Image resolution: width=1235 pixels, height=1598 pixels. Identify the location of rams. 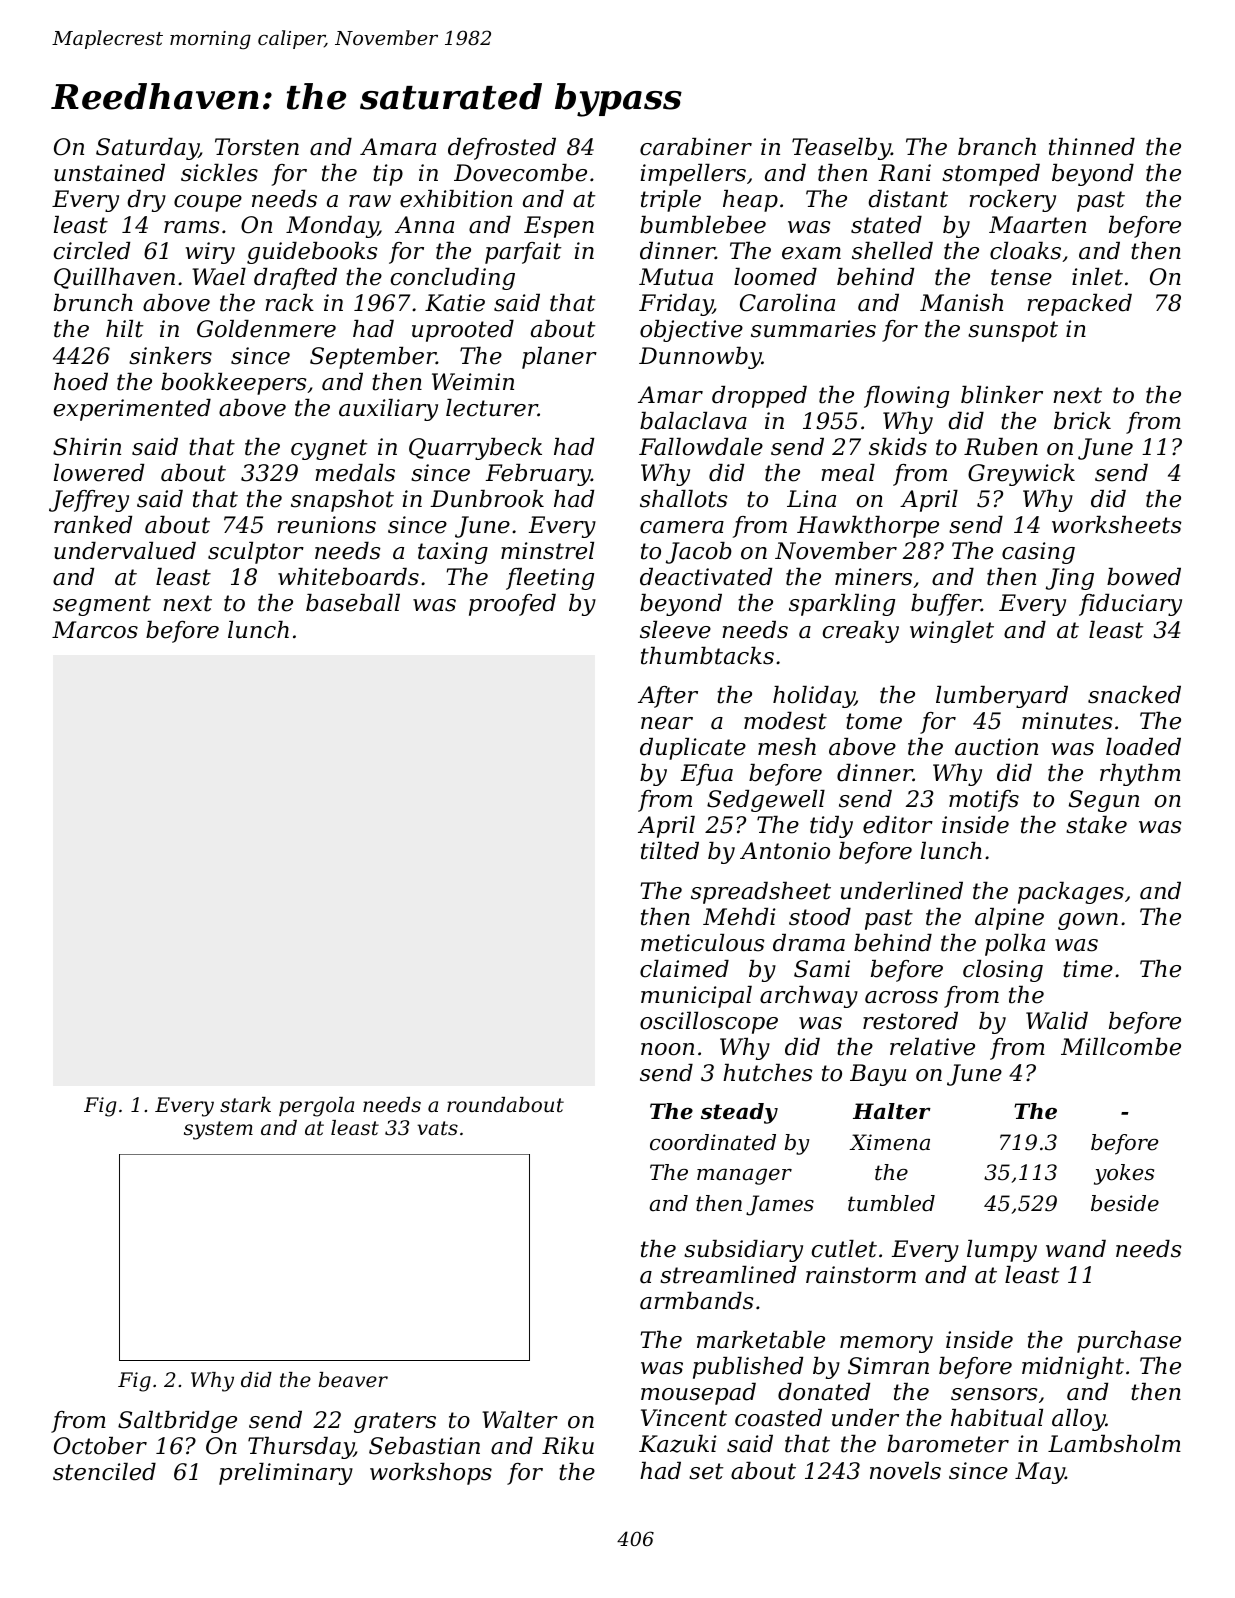
(191, 227).
